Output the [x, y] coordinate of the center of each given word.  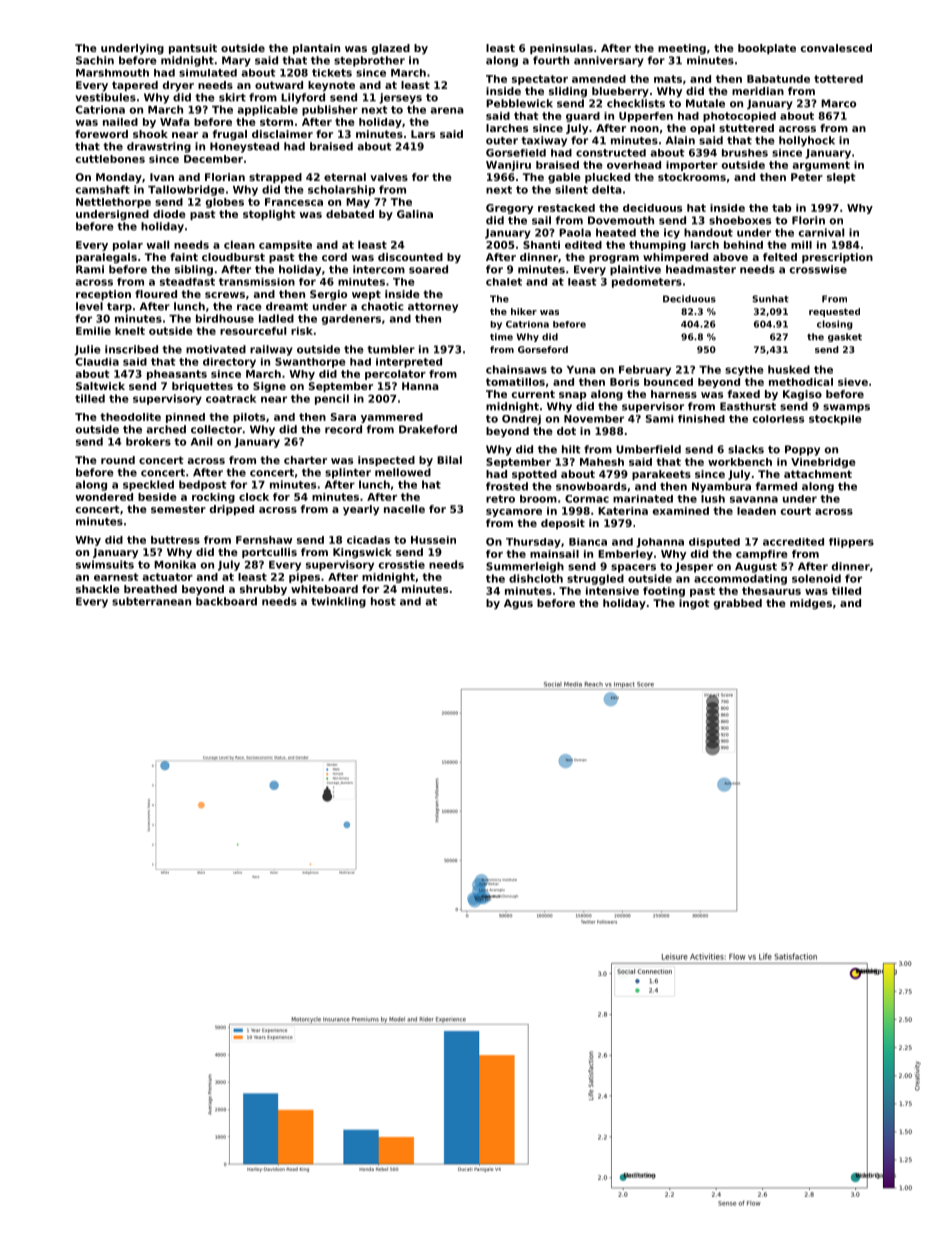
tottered [838, 79]
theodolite [130, 417]
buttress [175, 540]
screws [225, 295]
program [614, 259]
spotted [534, 475]
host [383, 601]
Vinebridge [823, 463]
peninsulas [561, 49]
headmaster [701, 269]
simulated [208, 73]
